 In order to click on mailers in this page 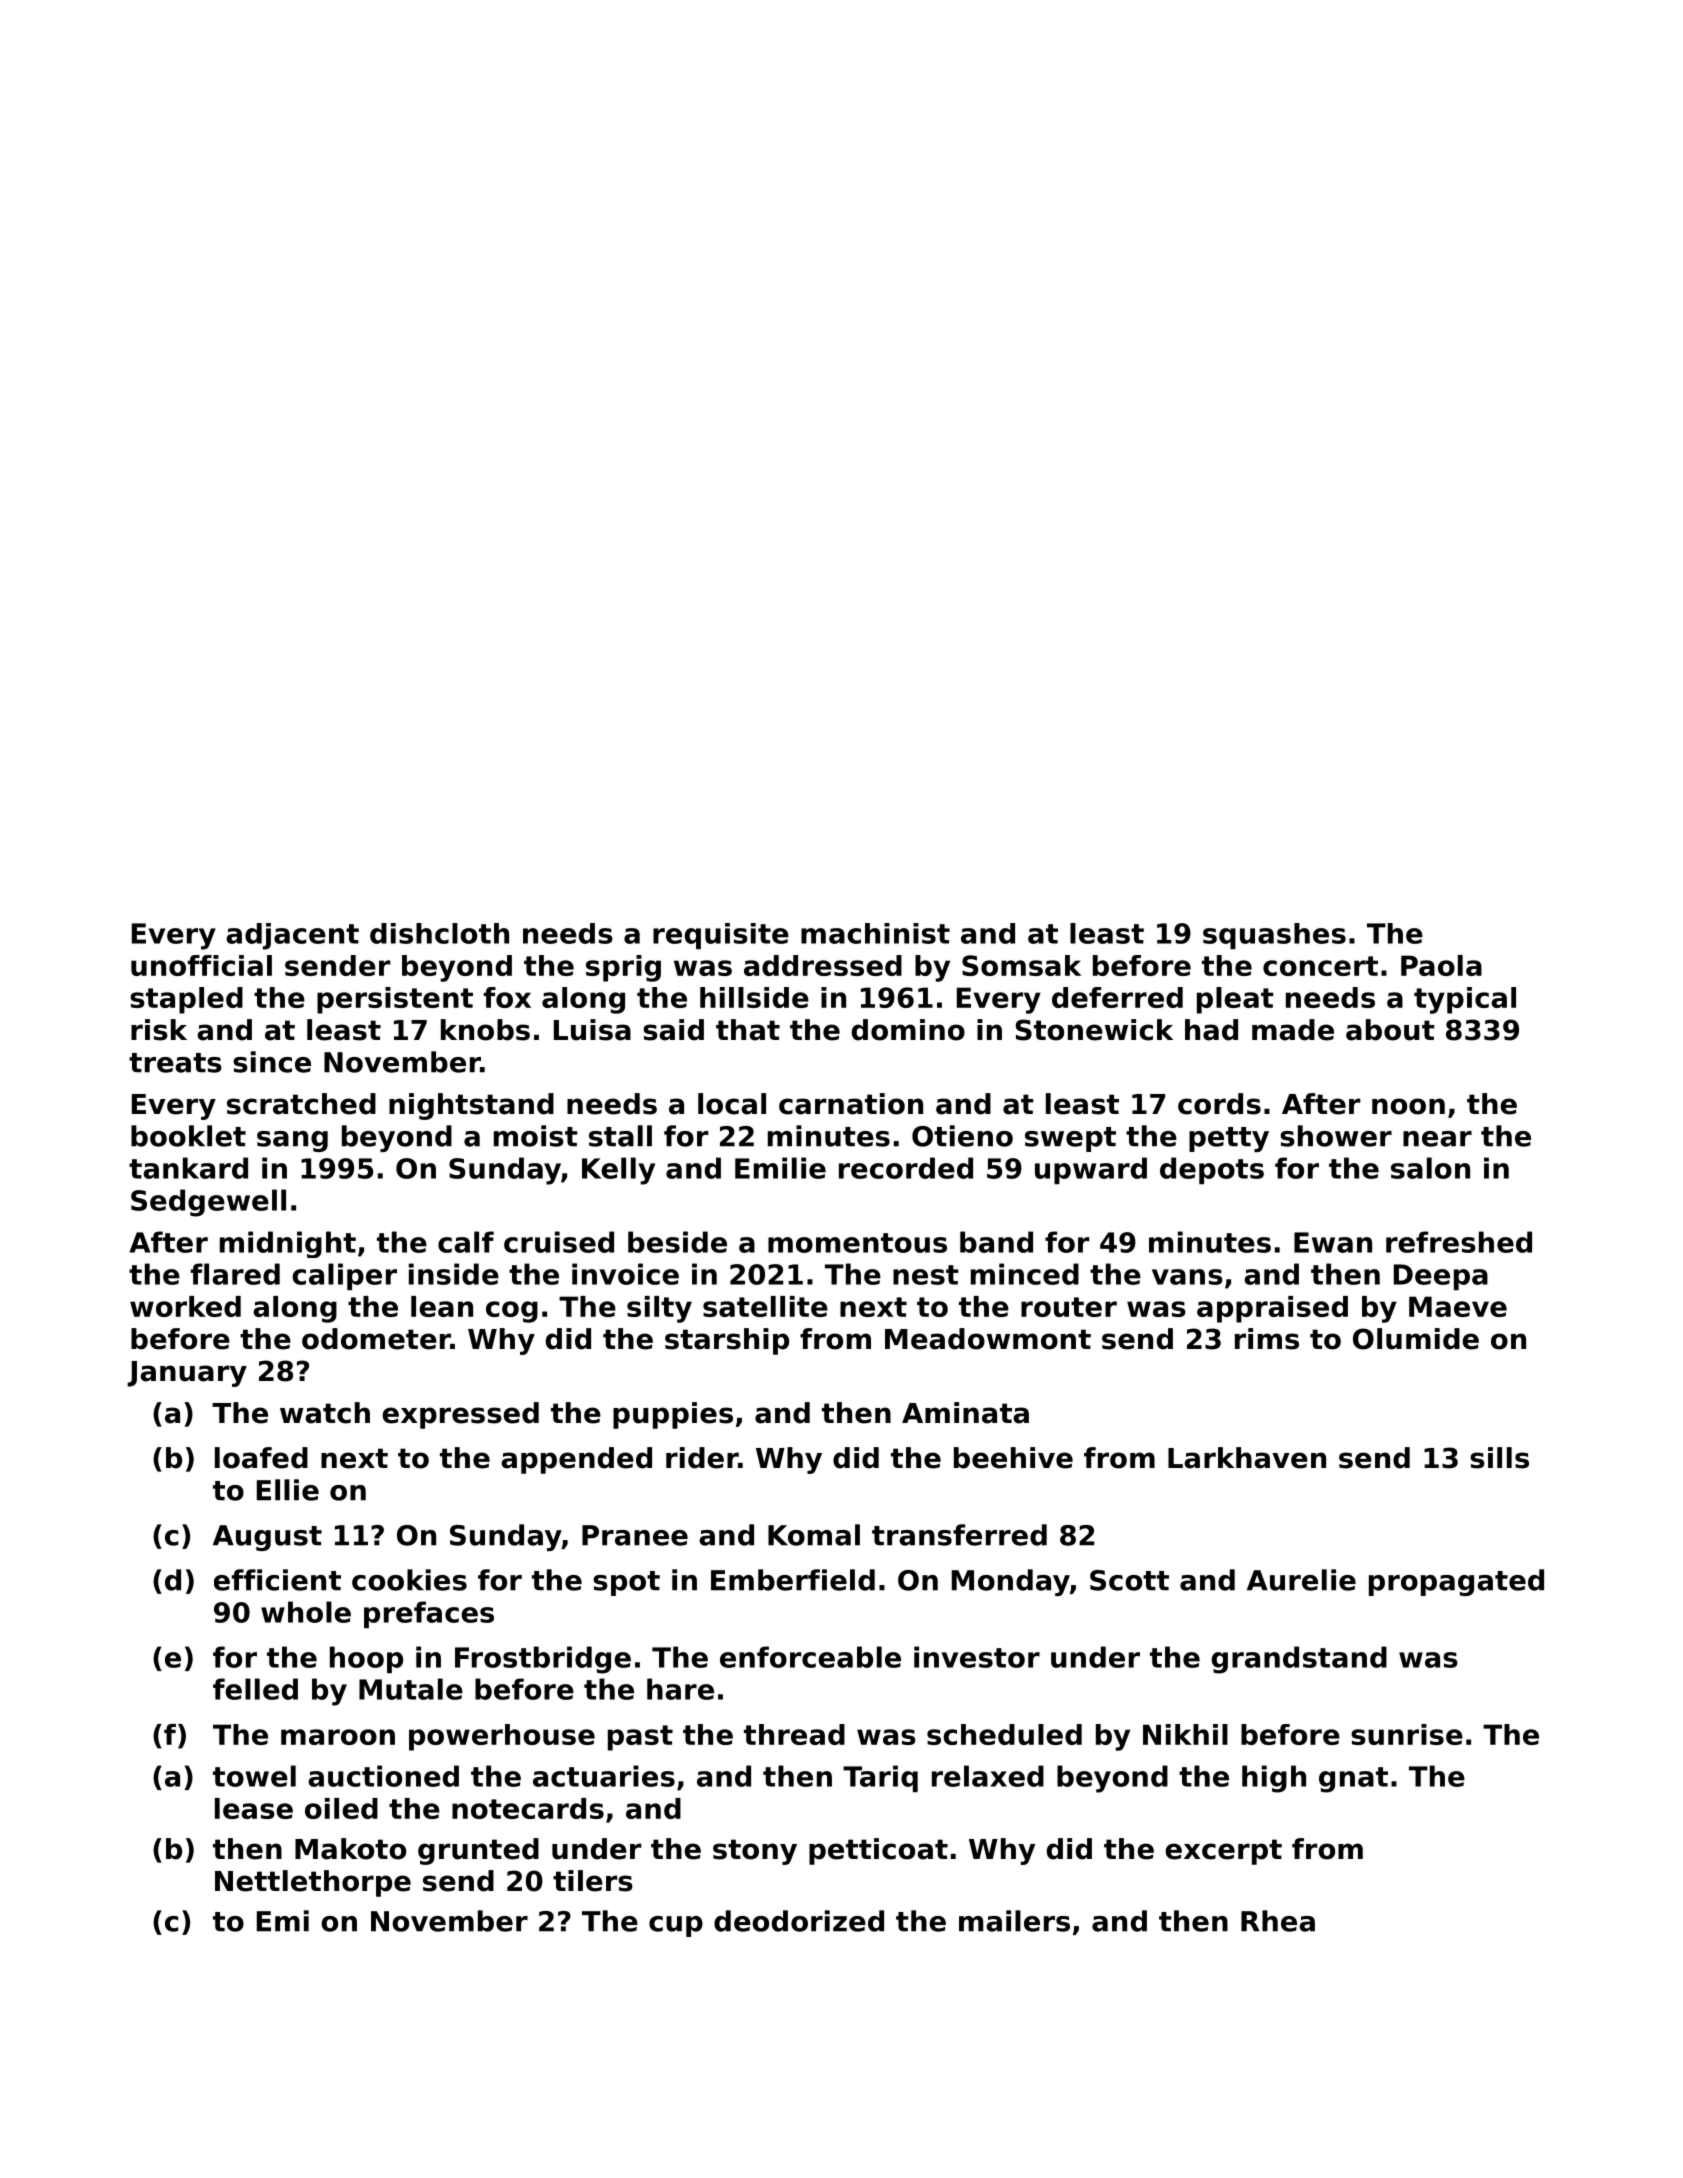, I will do `click(1014, 1921)`.
